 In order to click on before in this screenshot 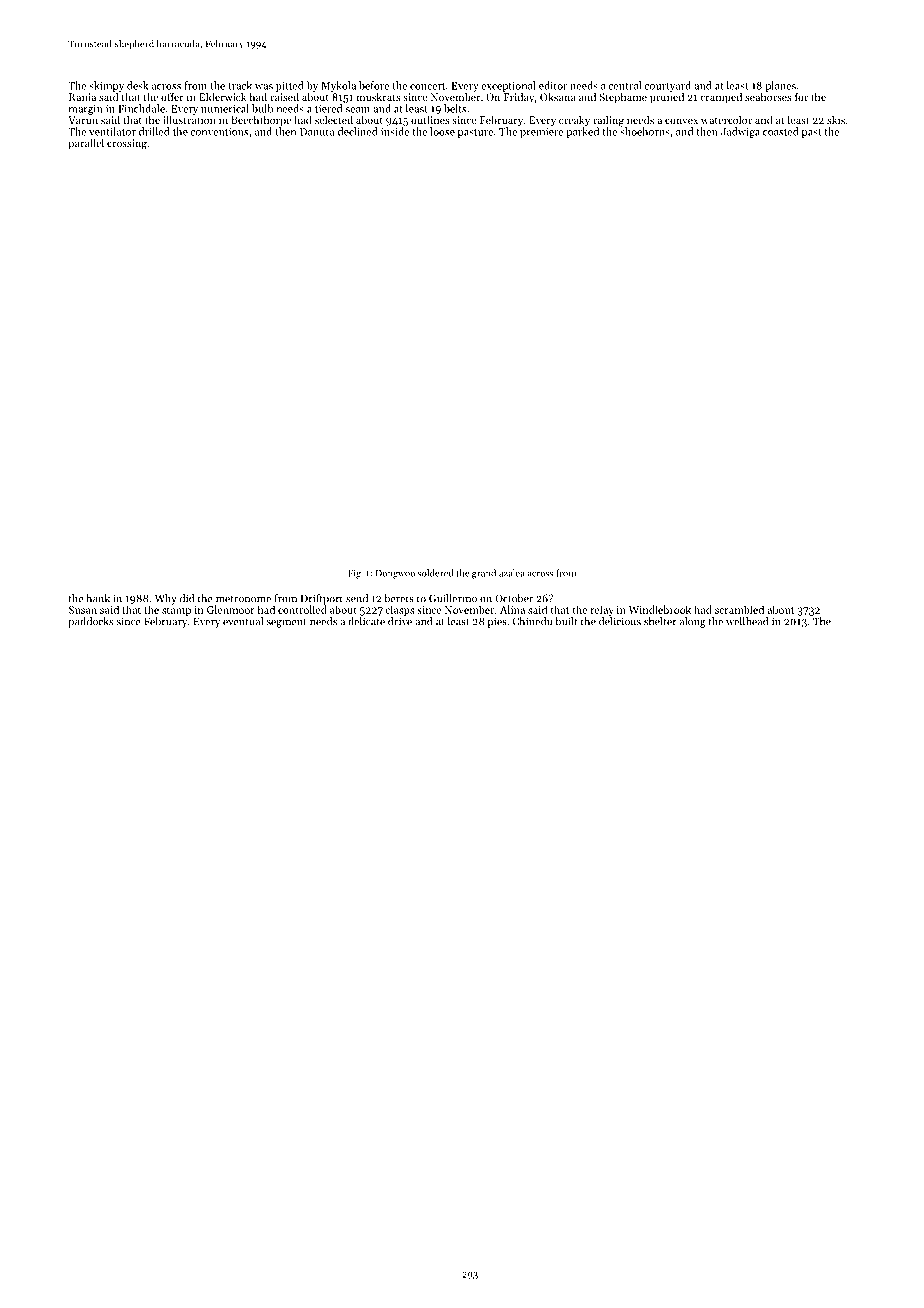, I will do `click(374, 85)`.
